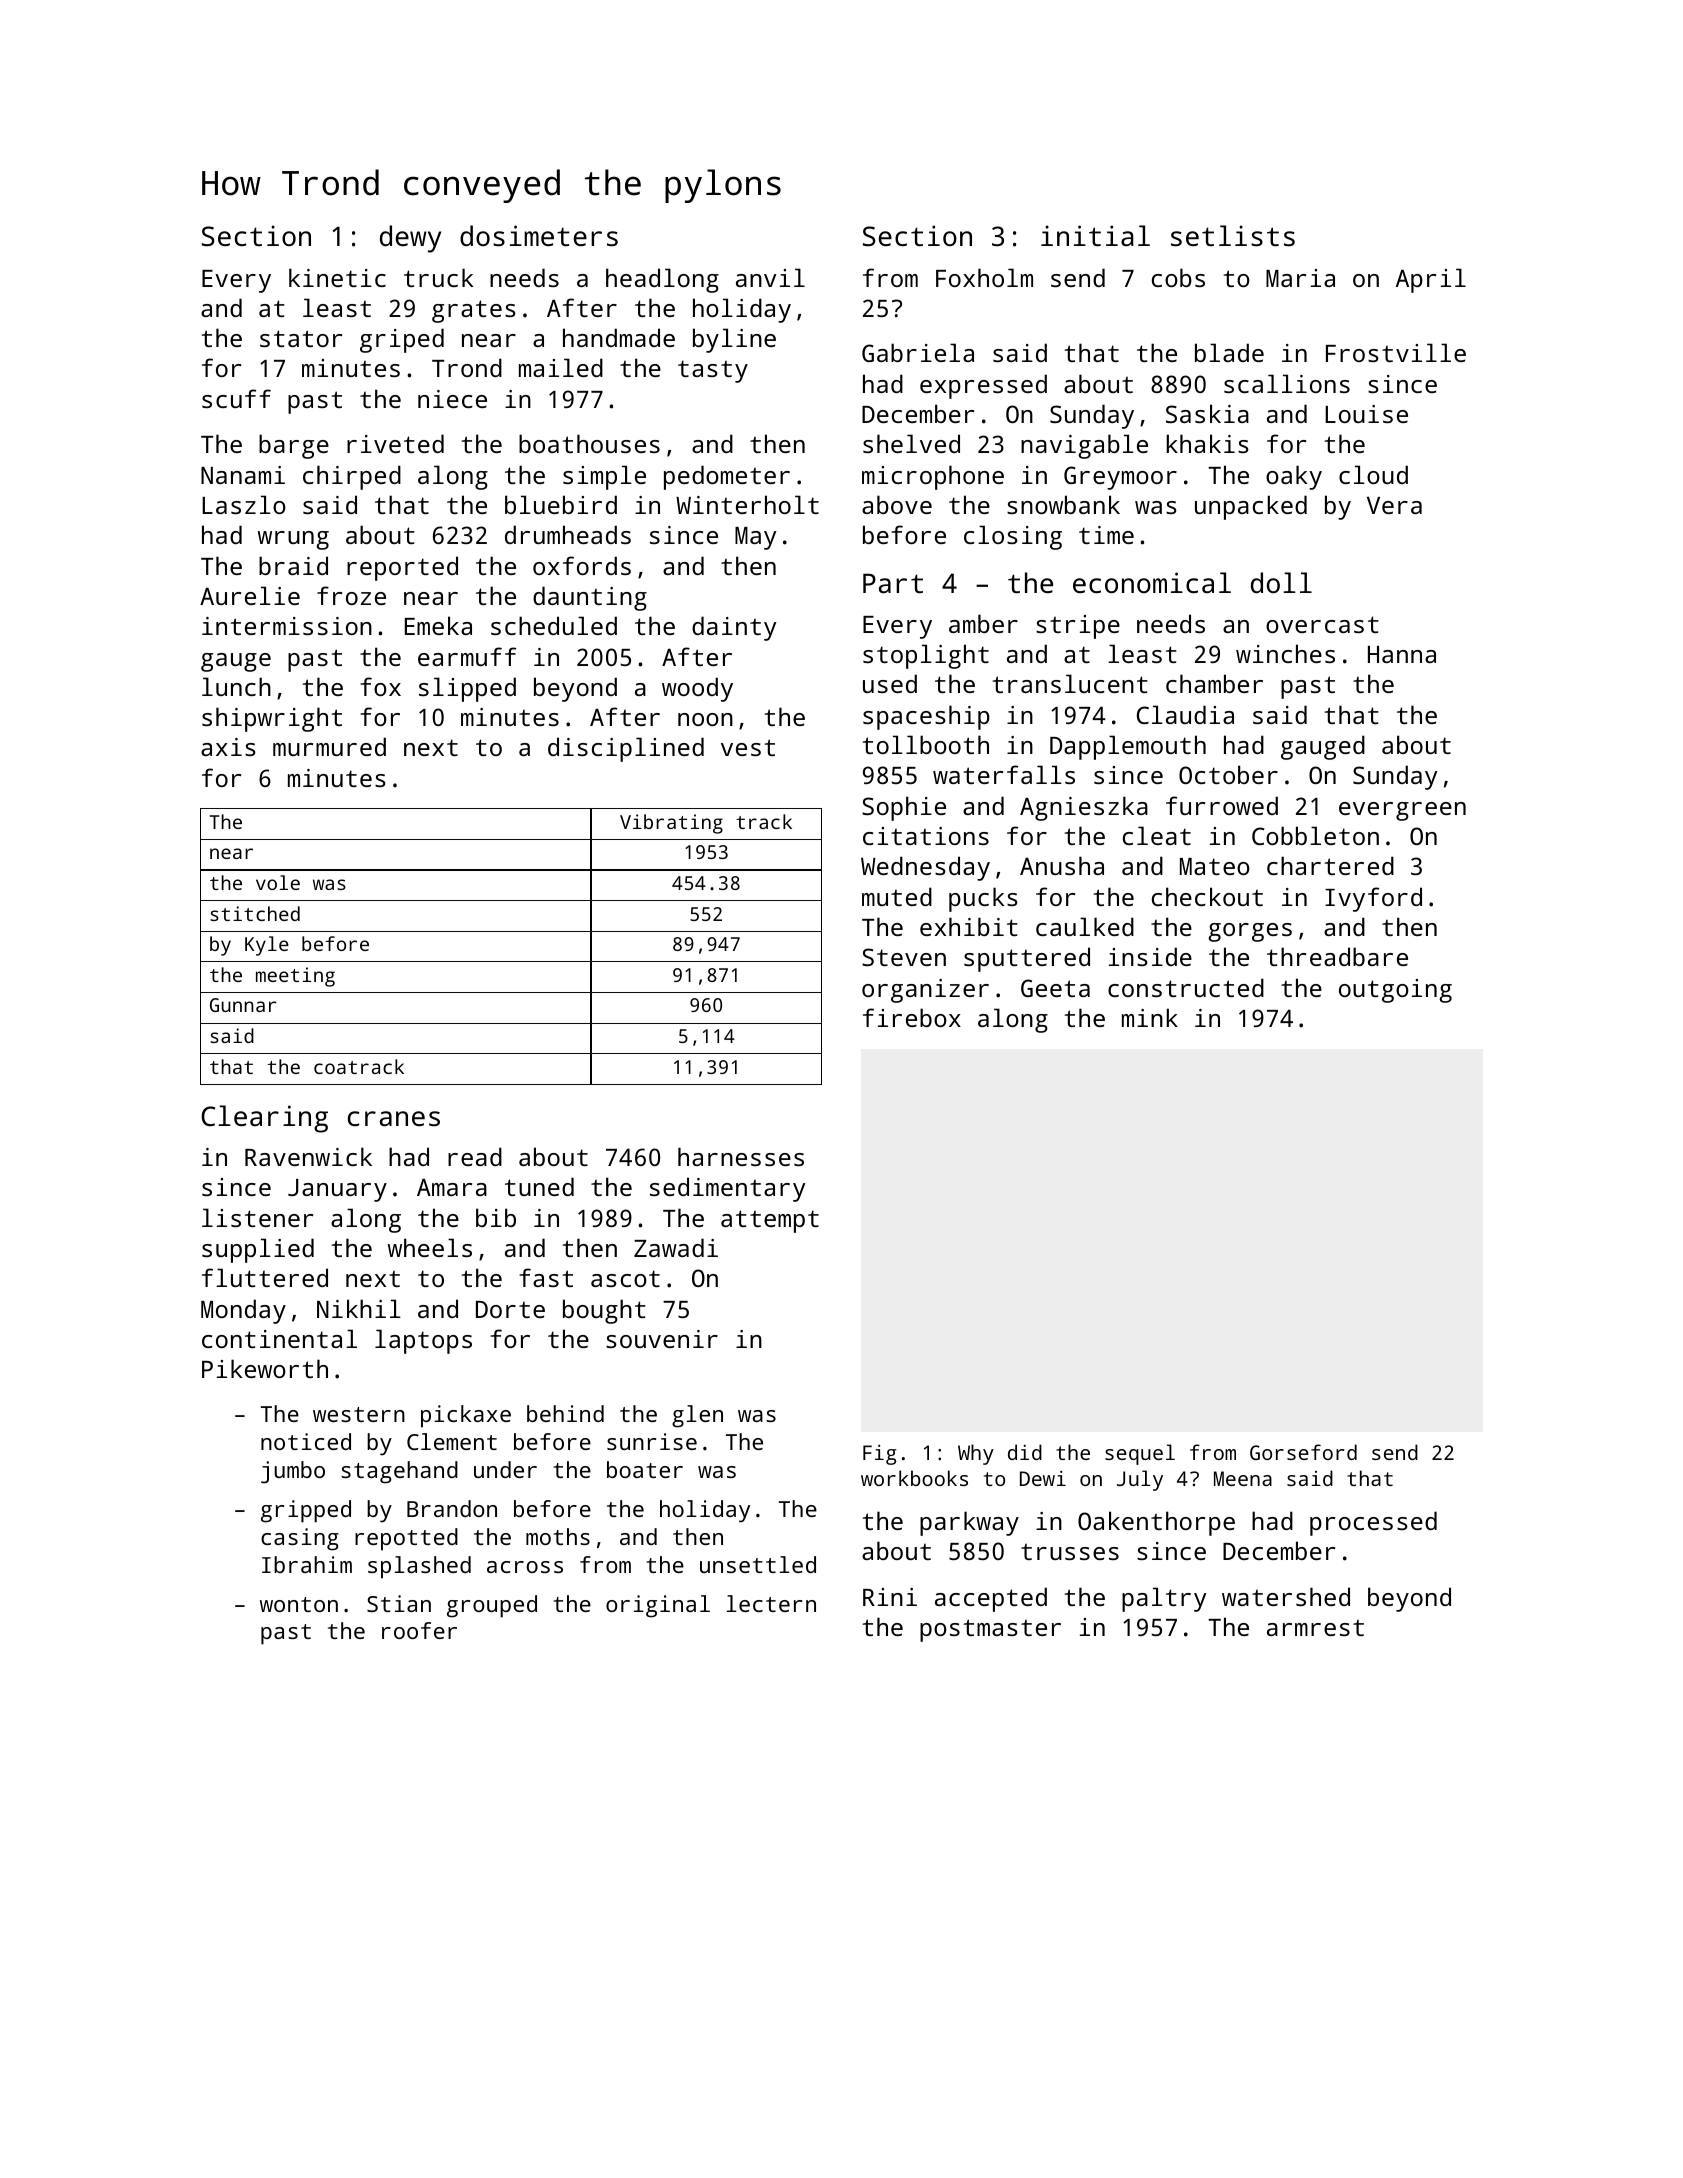 This screenshot has width=1683, height=2178. I want to click on dosimeters, so click(539, 236).
